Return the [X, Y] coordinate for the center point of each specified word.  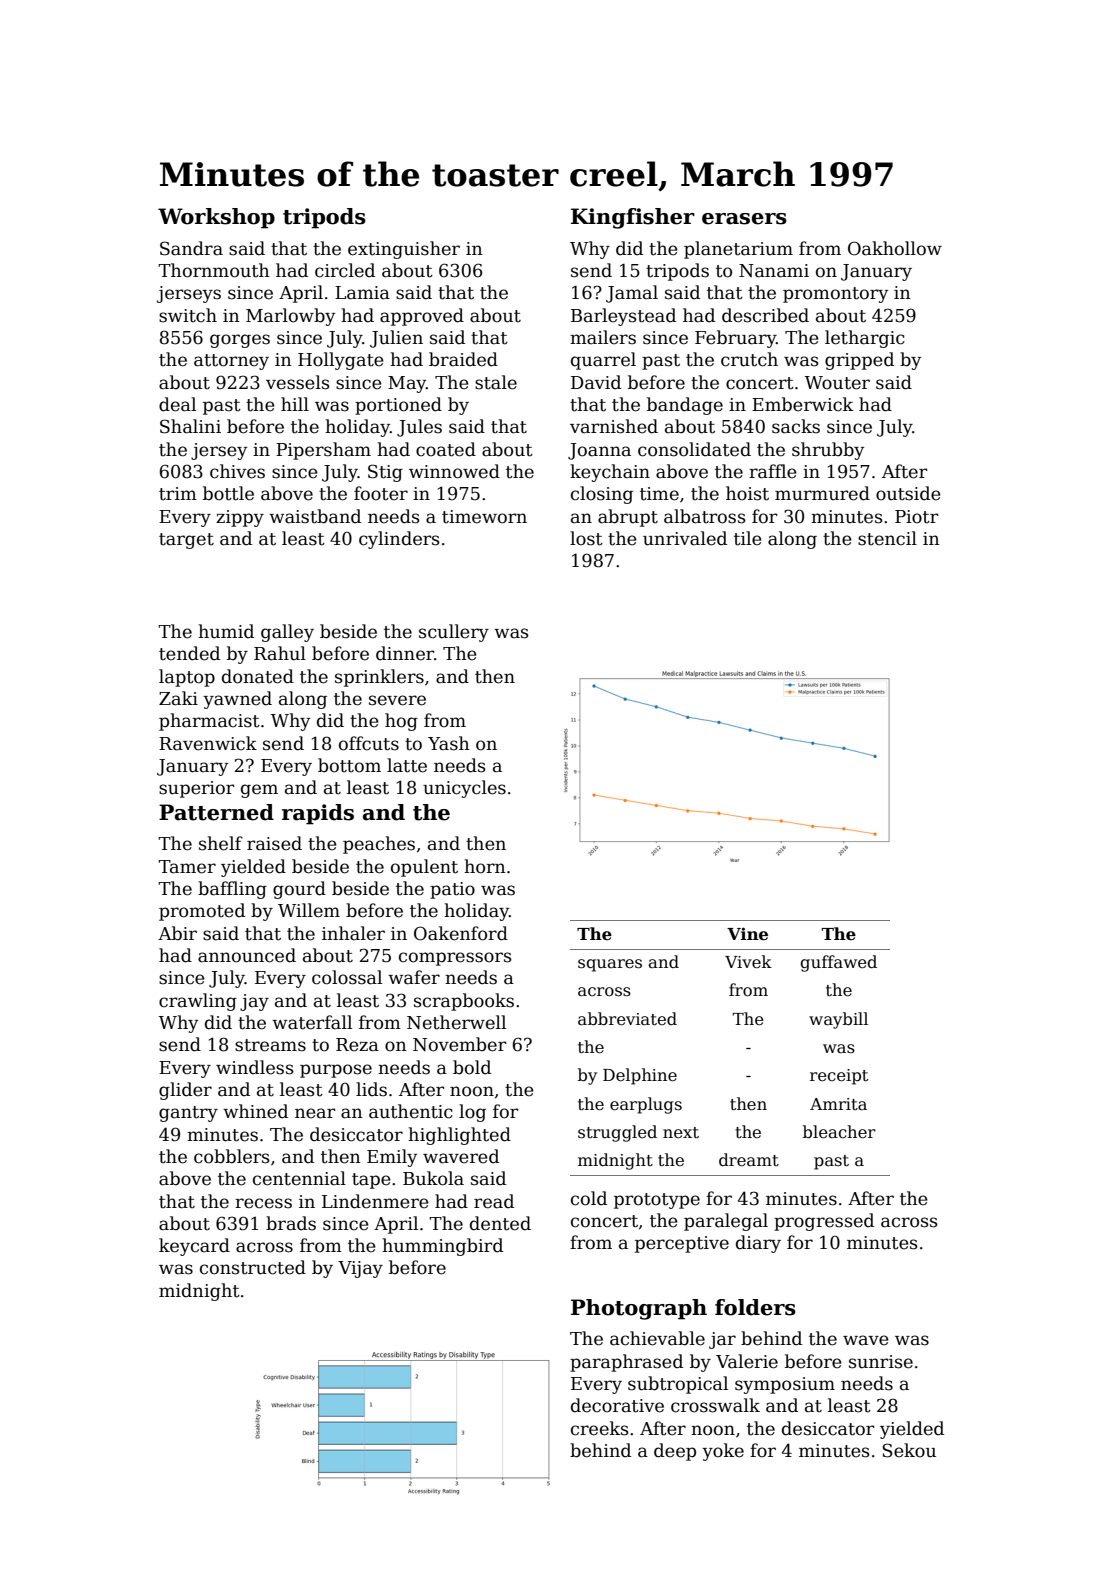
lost [586, 538]
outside [908, 493]
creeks [600, 1428]
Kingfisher [633, 218]
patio [452, 890]
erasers [744, 219]
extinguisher [404, 250]
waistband [315, 516]
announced [247, 955]
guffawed [838, 963]
